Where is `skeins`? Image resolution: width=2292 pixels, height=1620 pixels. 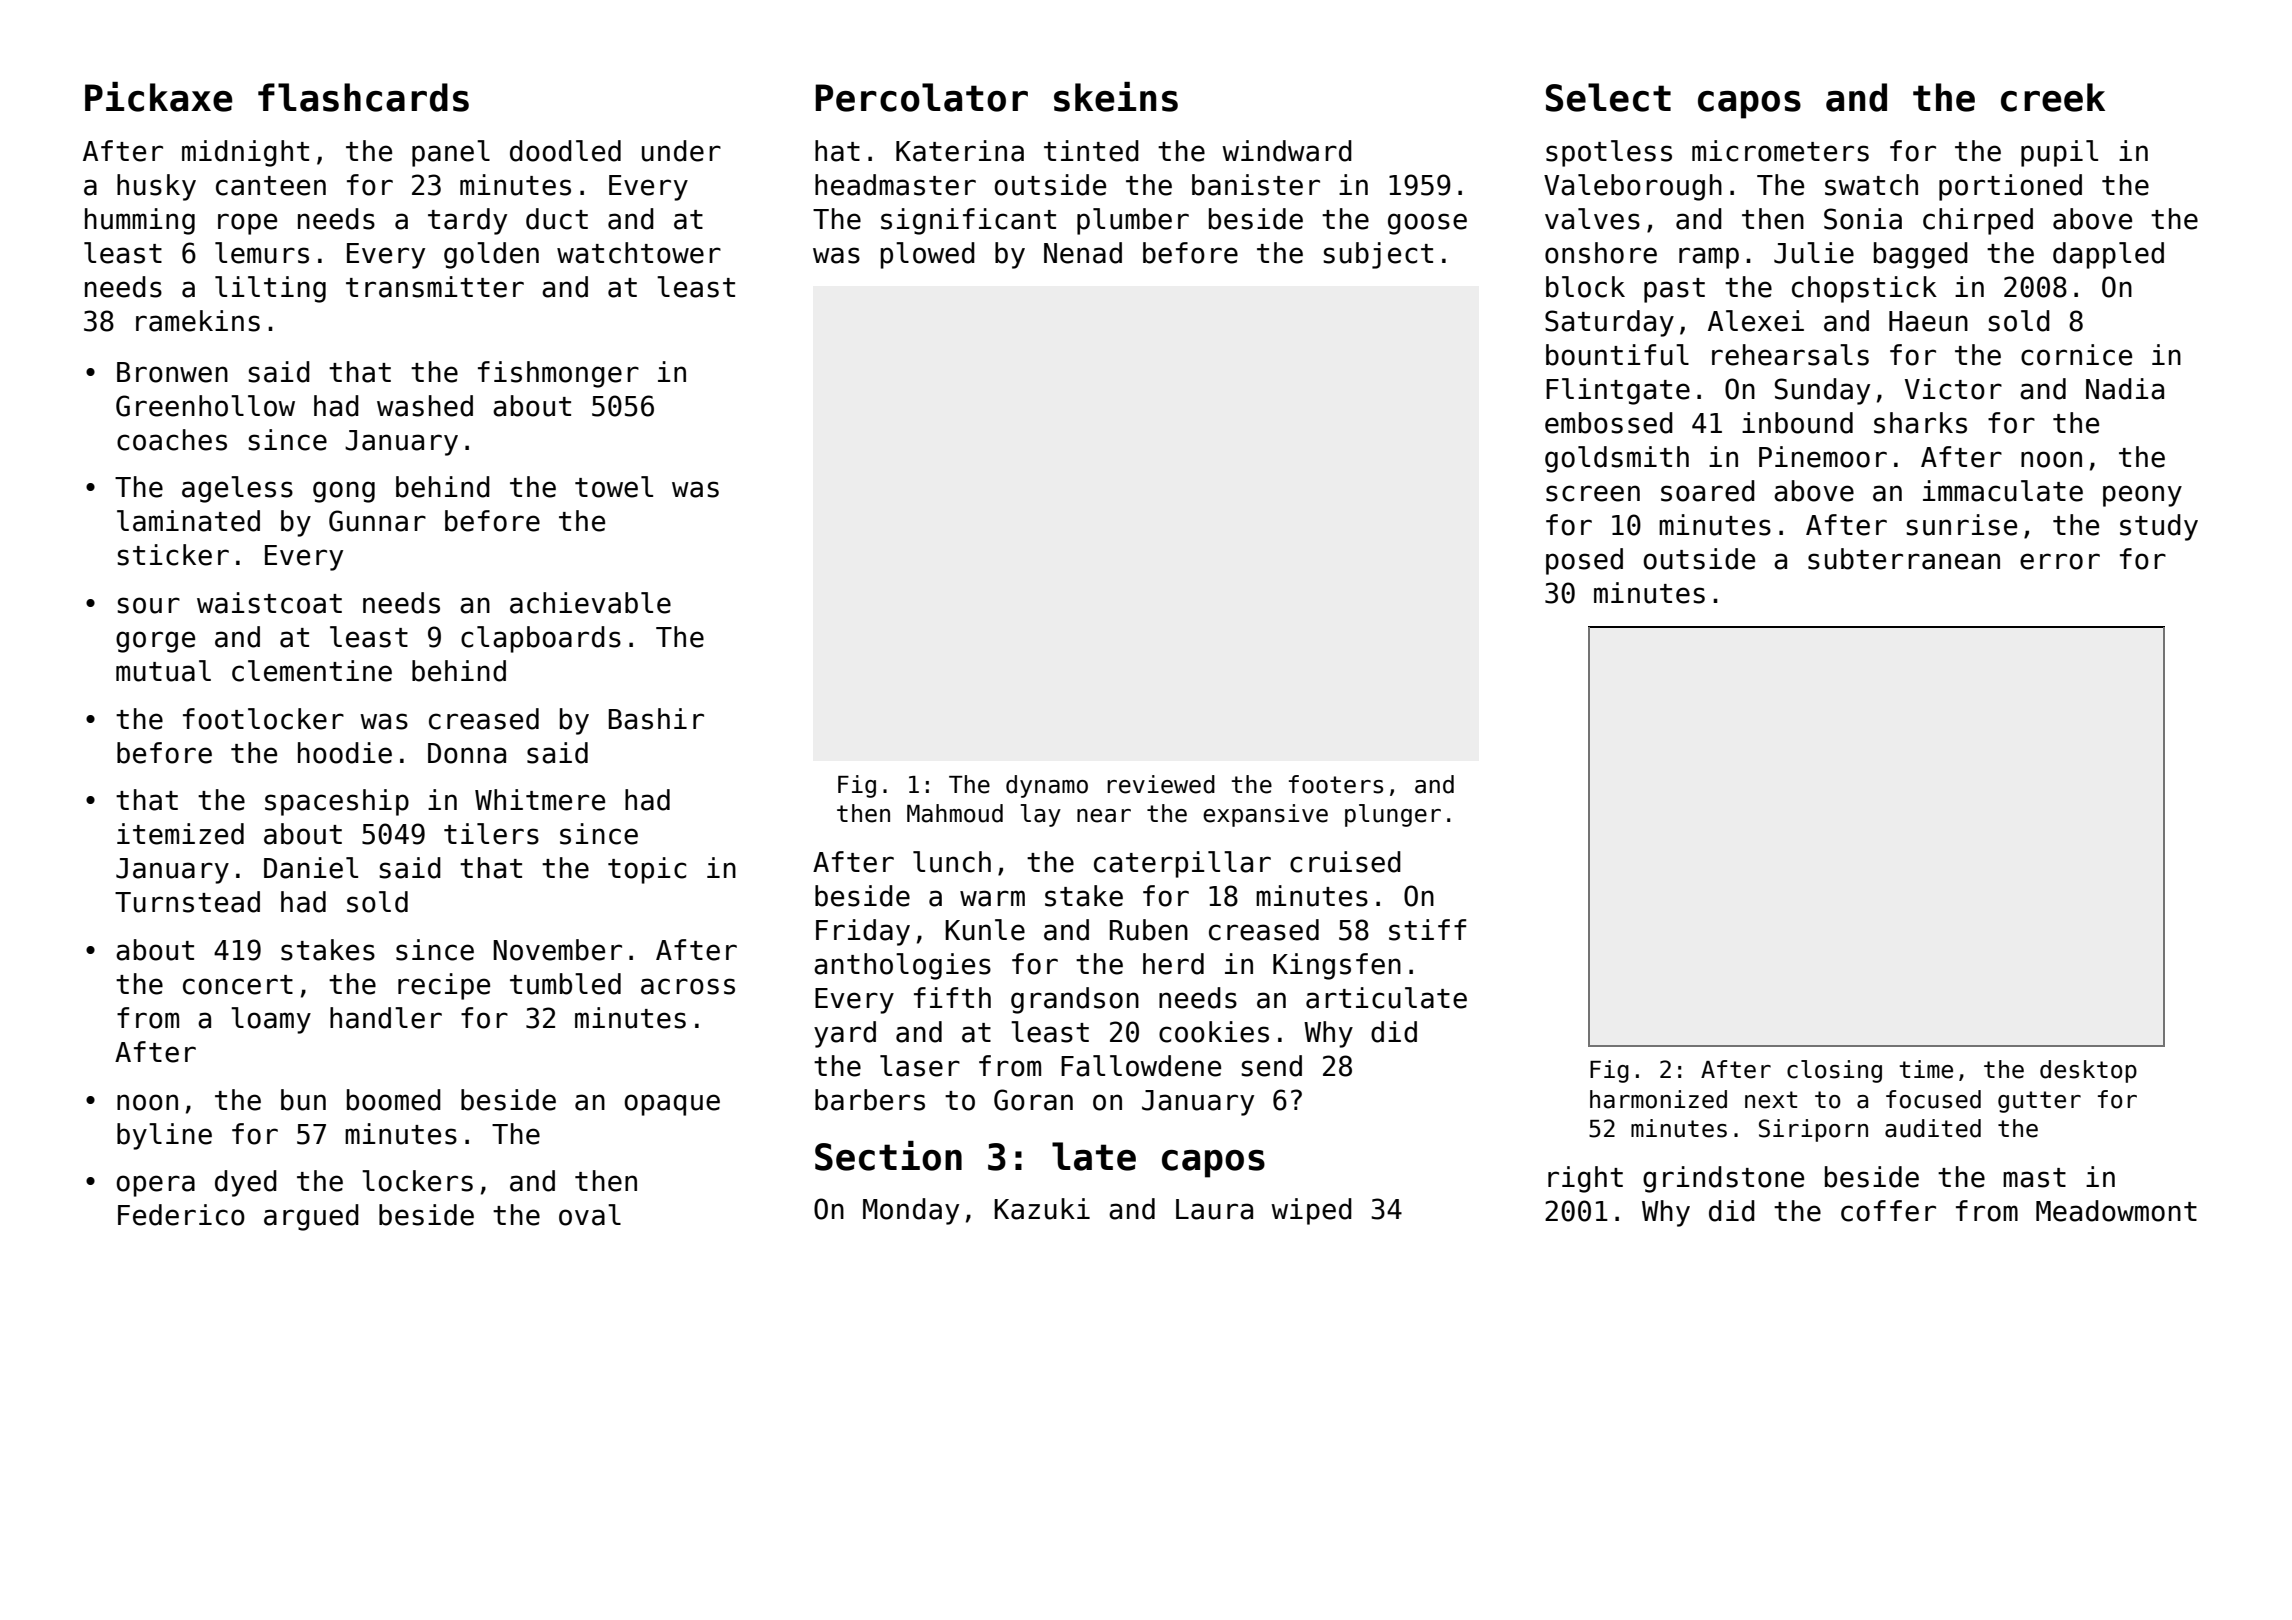 skeins is located at coordinates (1116, 97).
